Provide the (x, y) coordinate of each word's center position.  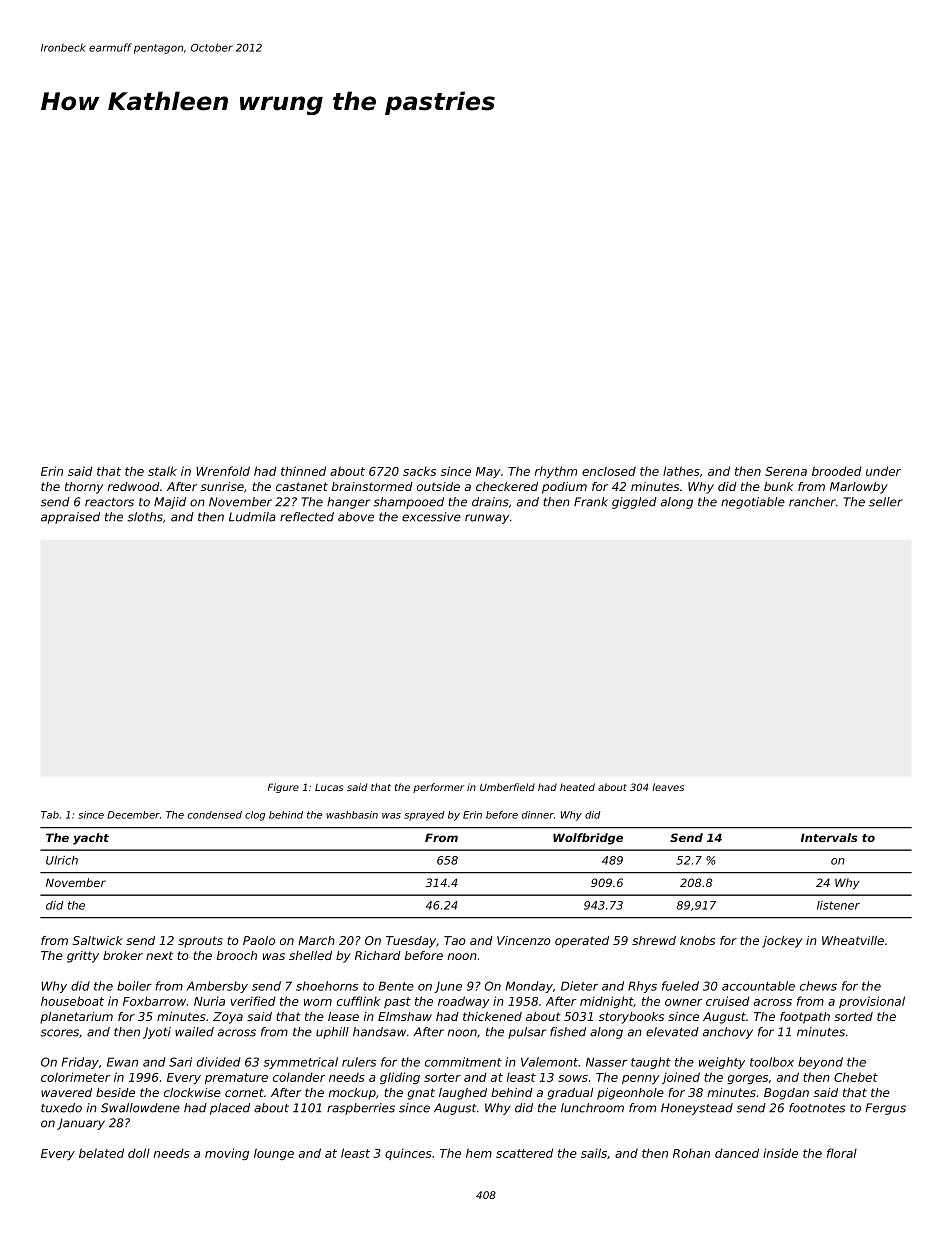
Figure (283, 788)
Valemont (549, 1062)
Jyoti (157, 1033)
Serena (786, 471)
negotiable (753, 503)
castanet (302, 486)
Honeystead (697, 1109)
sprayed (424, 816)
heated (577, 787)
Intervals (829, 837)
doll (139, 1153)
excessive (431, 517)
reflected (307, 517)
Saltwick (98, 940)
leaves (668, 787)
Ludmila (252, 517)
